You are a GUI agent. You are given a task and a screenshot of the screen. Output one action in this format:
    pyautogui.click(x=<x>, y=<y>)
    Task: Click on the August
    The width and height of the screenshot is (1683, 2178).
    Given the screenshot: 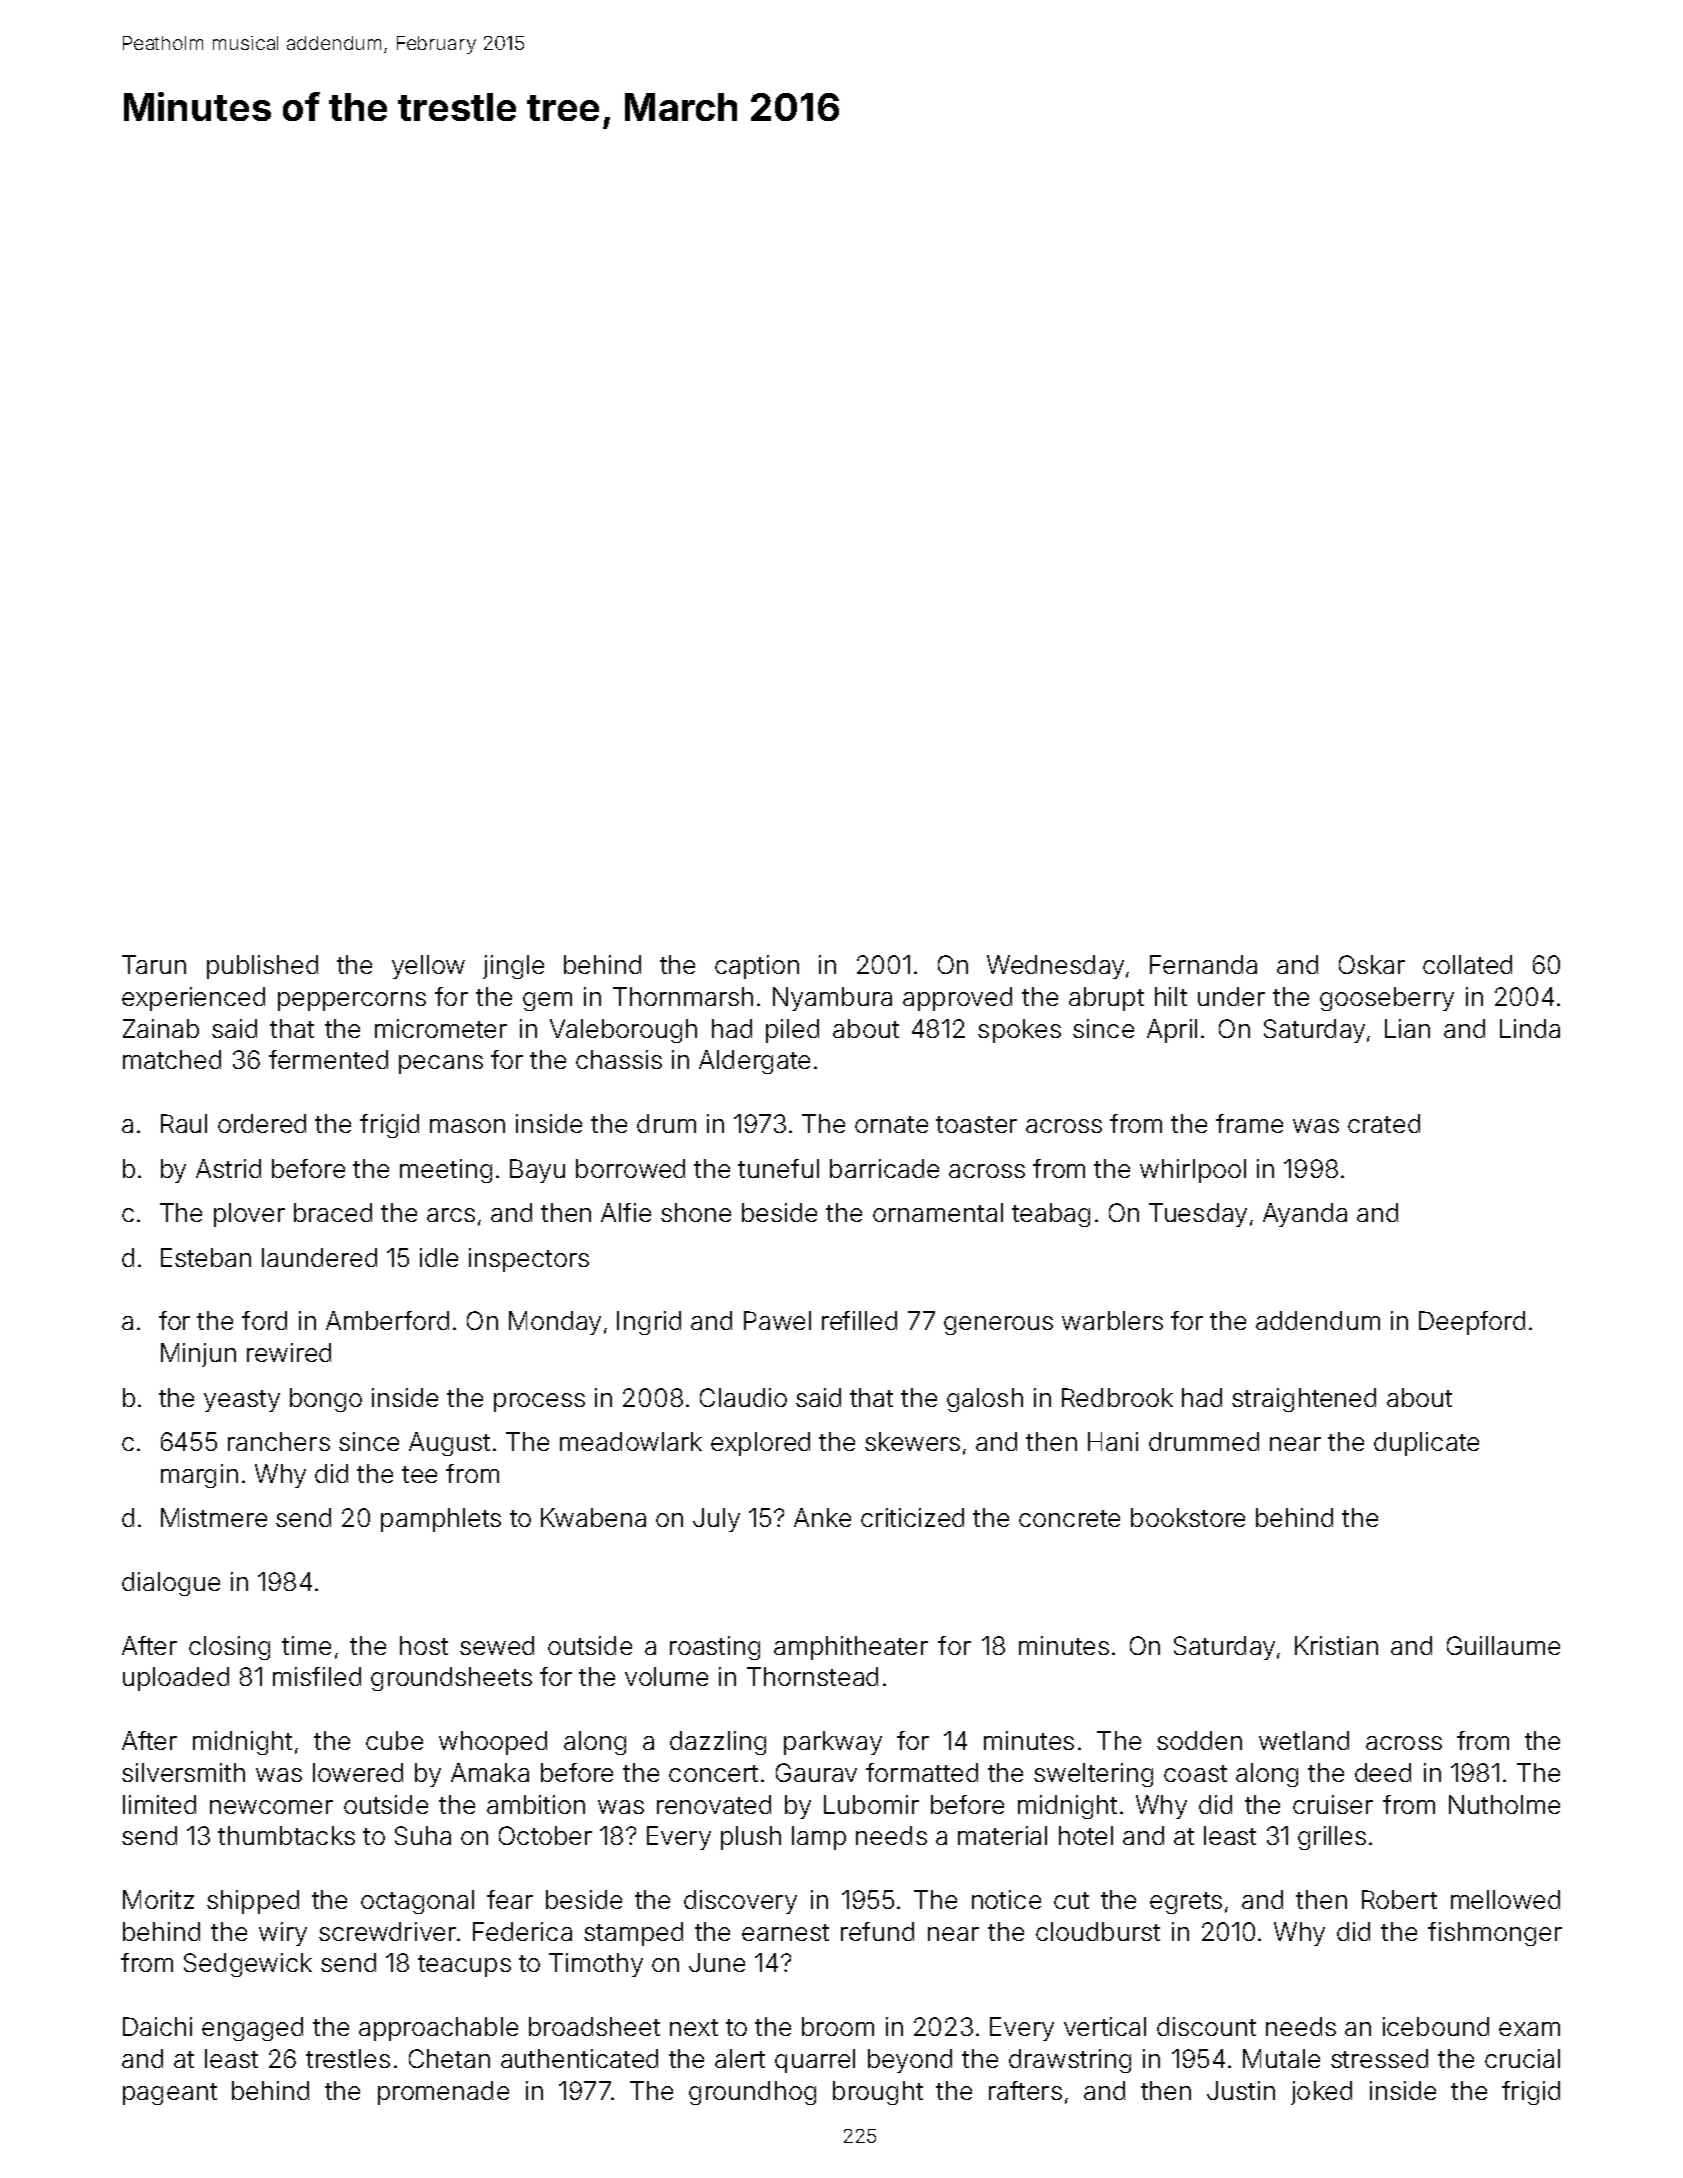 What is the action you would take?
    pyautogui.click(x=449, y=1444)
